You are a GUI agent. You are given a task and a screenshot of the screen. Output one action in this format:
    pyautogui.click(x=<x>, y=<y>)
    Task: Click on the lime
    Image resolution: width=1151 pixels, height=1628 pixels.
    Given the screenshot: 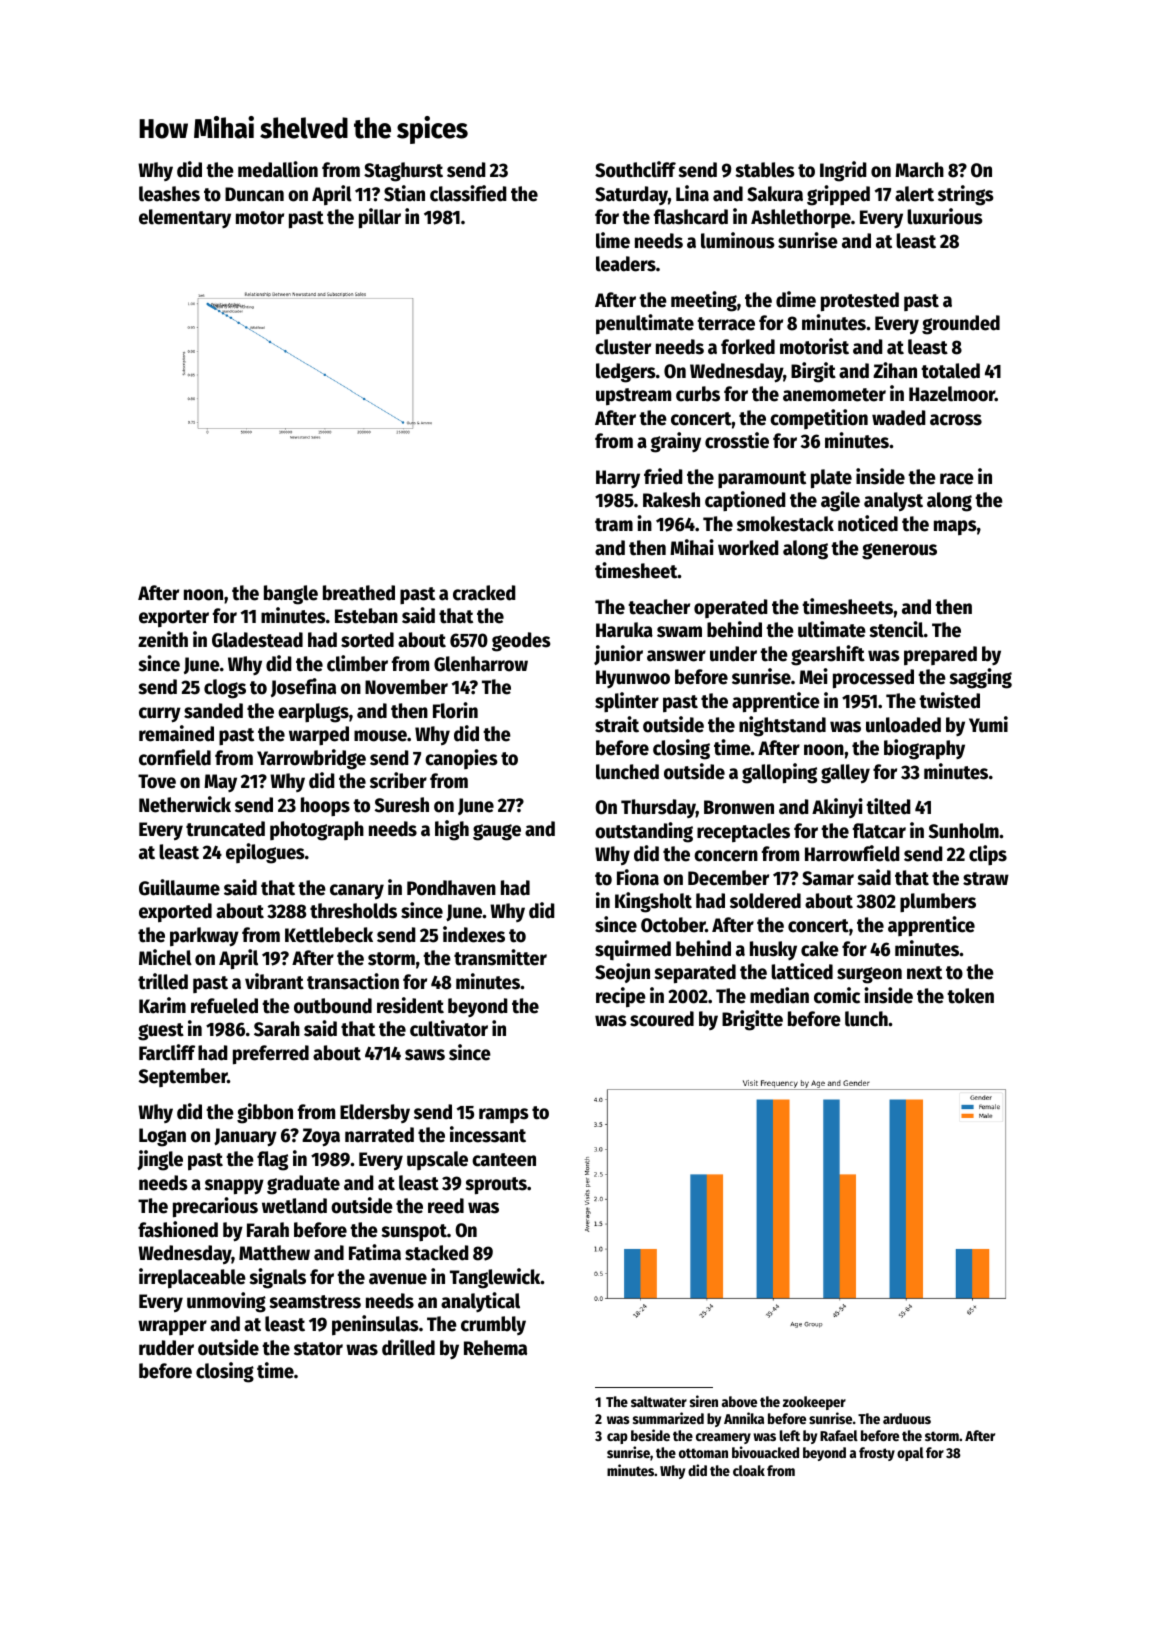 What is the action you would take?
    pyautogui.click(x=613, y=240)
